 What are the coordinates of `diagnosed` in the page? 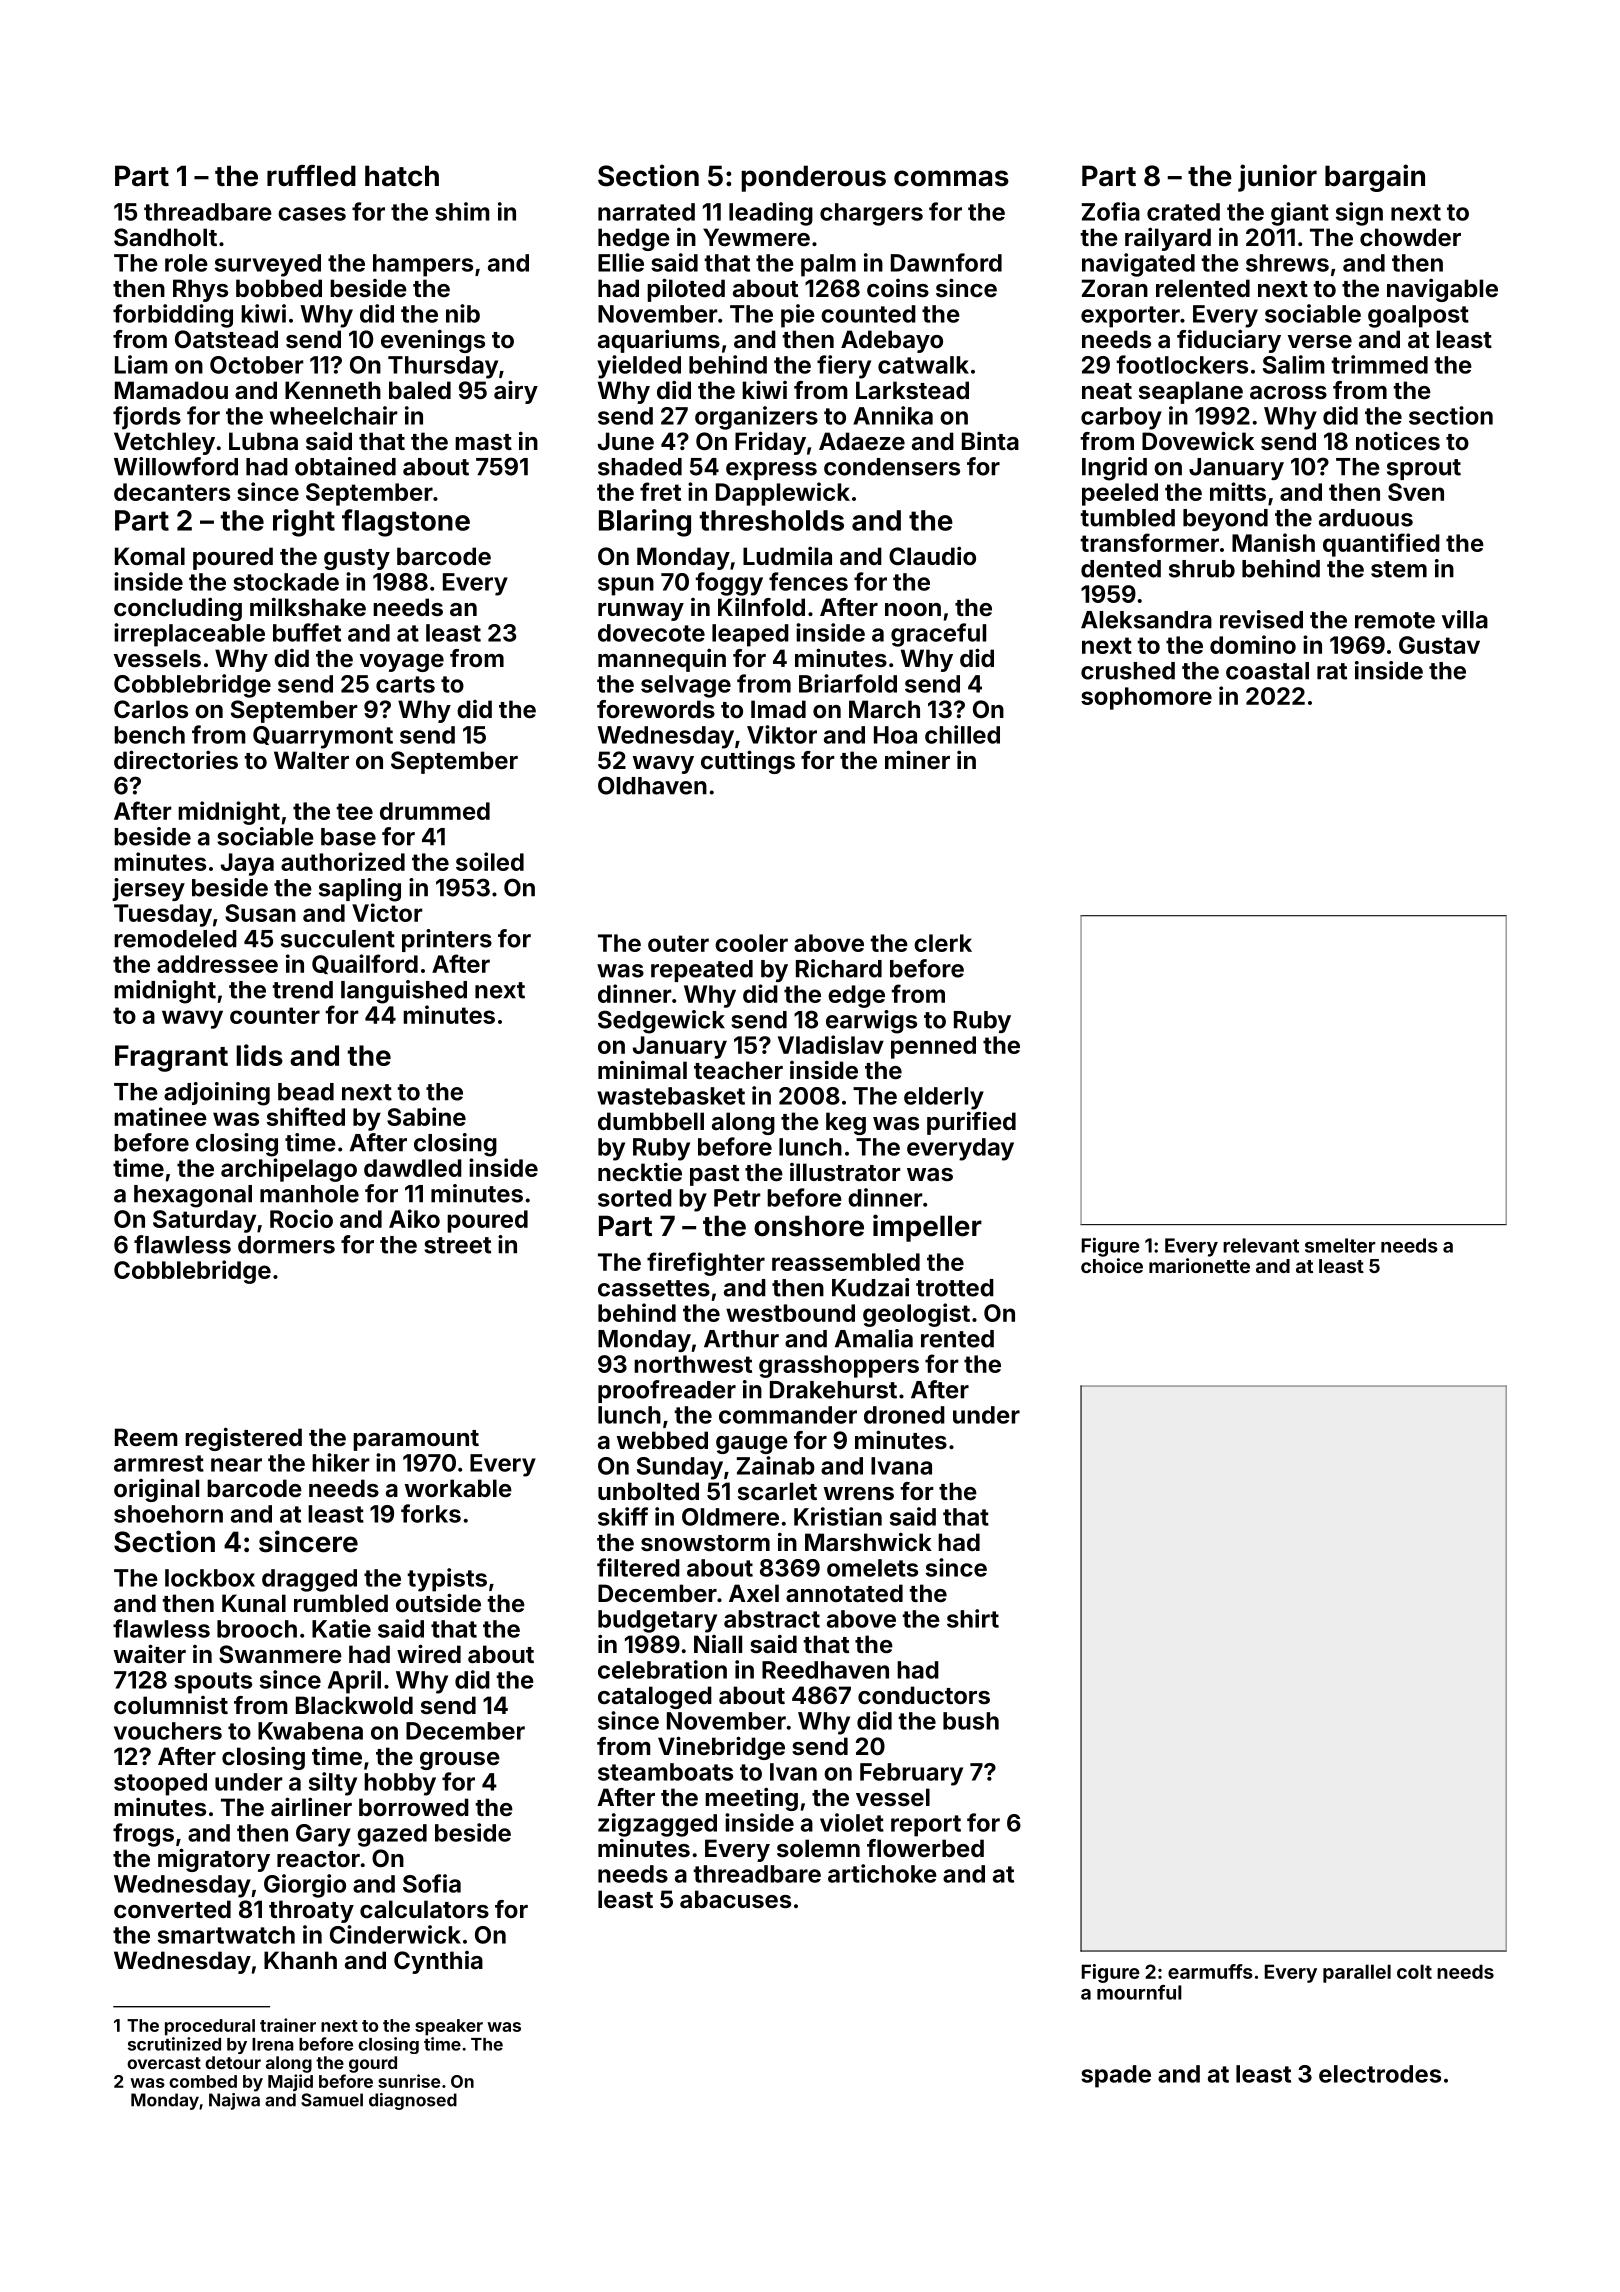 It's located at (413, 2101).
